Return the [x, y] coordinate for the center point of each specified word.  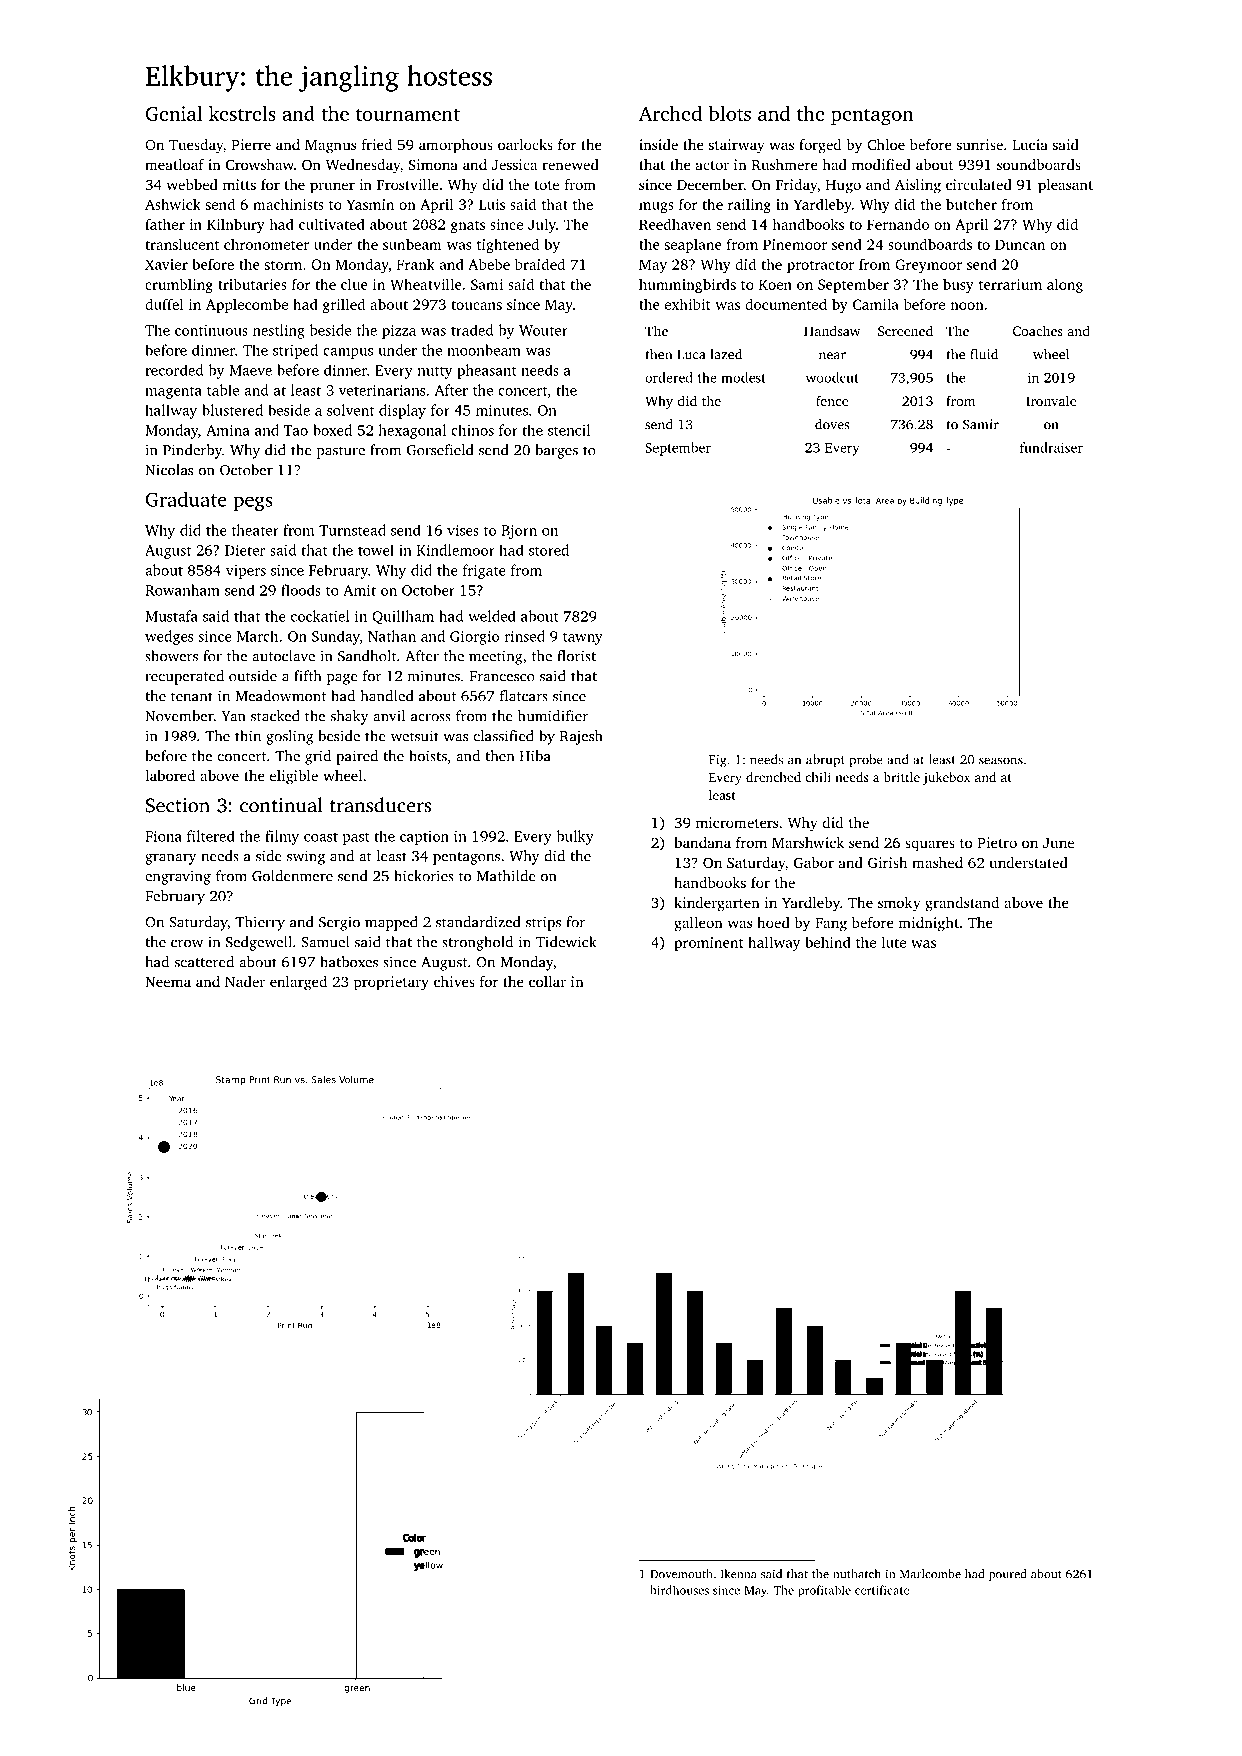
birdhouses [680, 1590]
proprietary [391, 983]
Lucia [1030, 144]
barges [556, 451]
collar [547, 981]
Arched [670, 113]
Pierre [251, 144]
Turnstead [352, 530]
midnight [928, 924]
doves [832, 424]
